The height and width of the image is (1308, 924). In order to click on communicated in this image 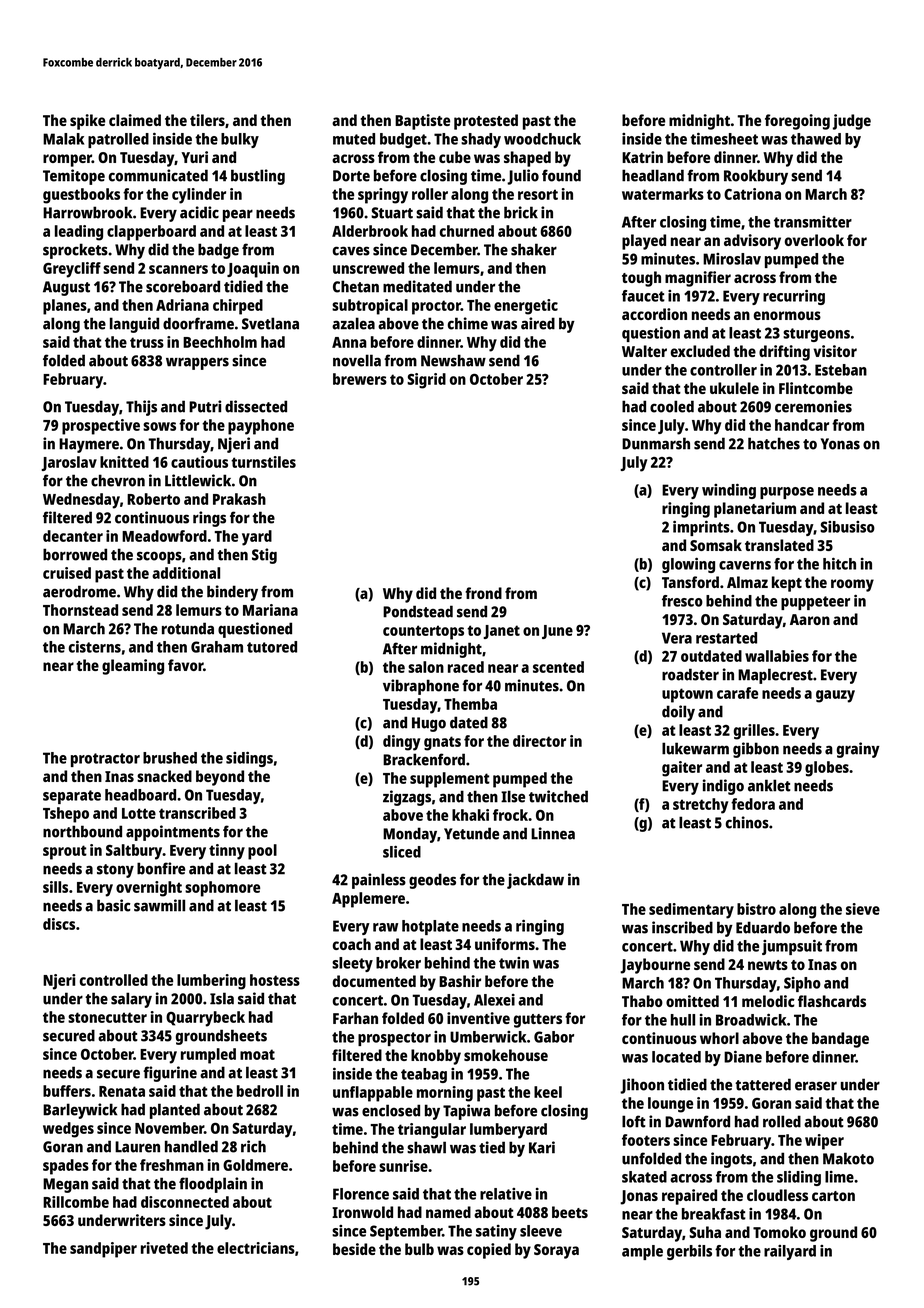, I will do `click(158, 175)`.
